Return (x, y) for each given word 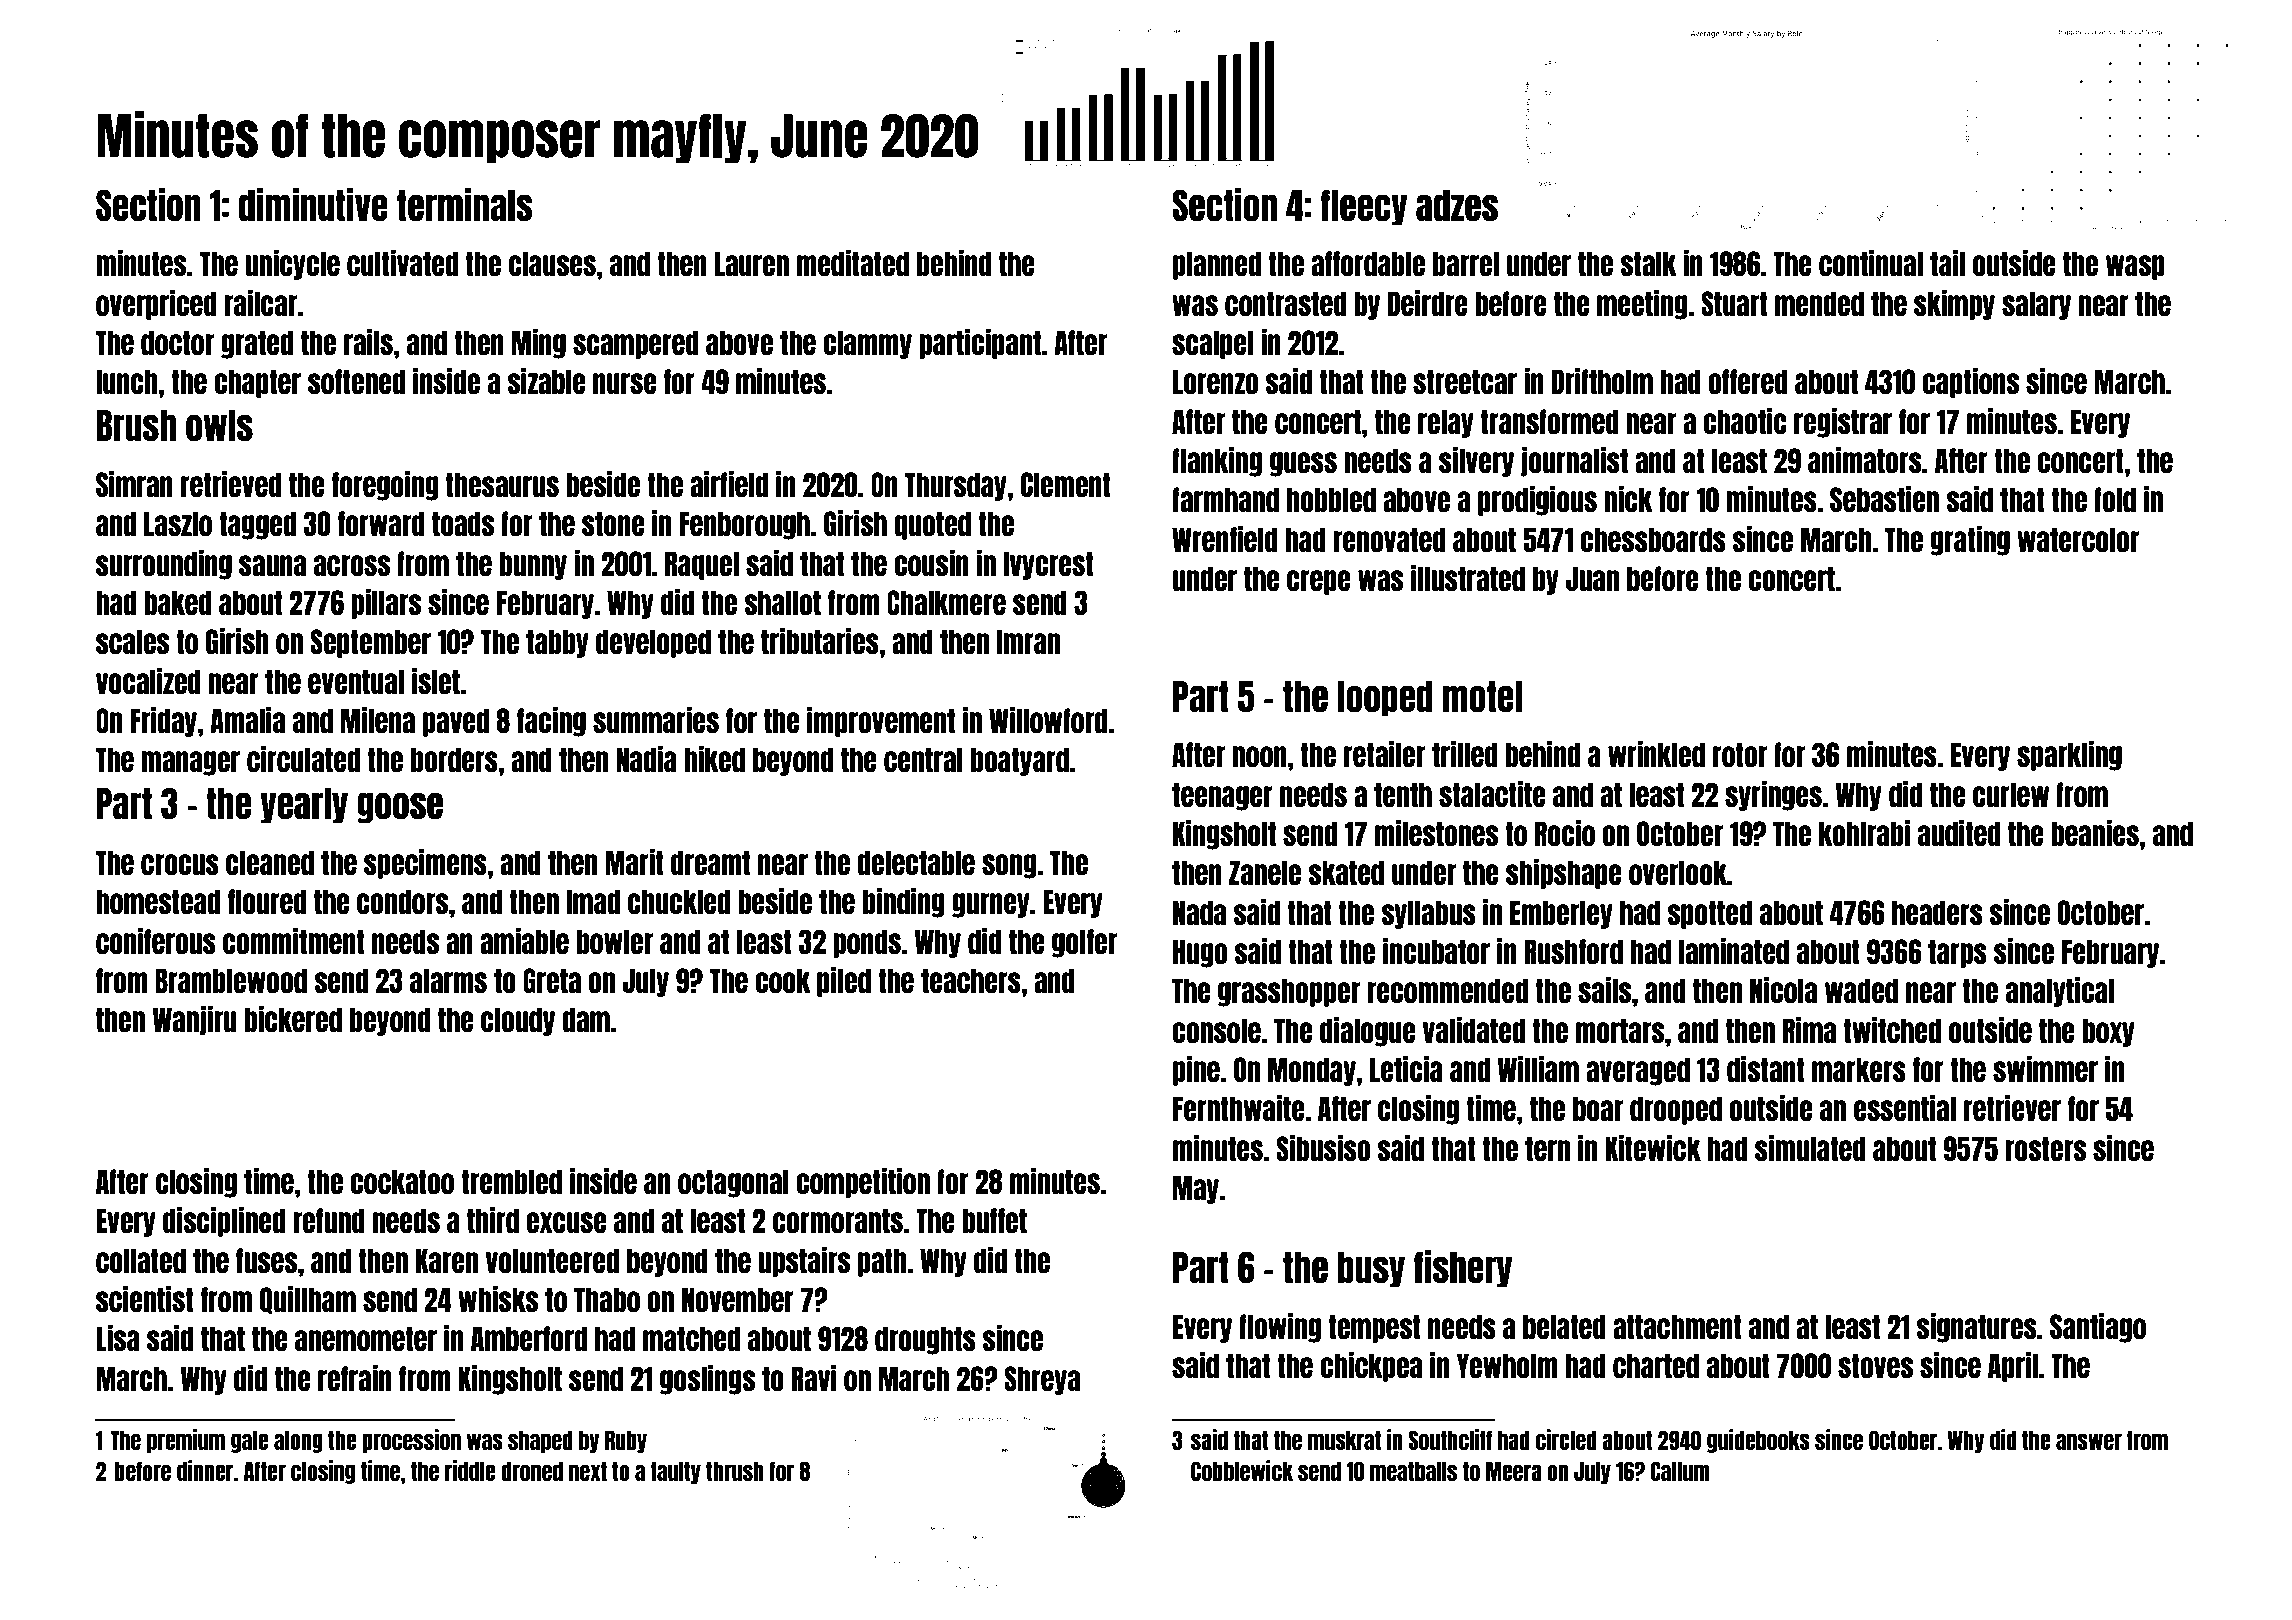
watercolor (2078, 539)
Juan (1592, 578)
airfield (729, 484)
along (298, 1441)
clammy (867, 344)
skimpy (1954, 305)
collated (141, 1260)
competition (863, 1183)
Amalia (247, 720)
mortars (1620, 1030)
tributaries (820, 641)
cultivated (402, 263)
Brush (136, 426)
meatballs (1413, 1471)
